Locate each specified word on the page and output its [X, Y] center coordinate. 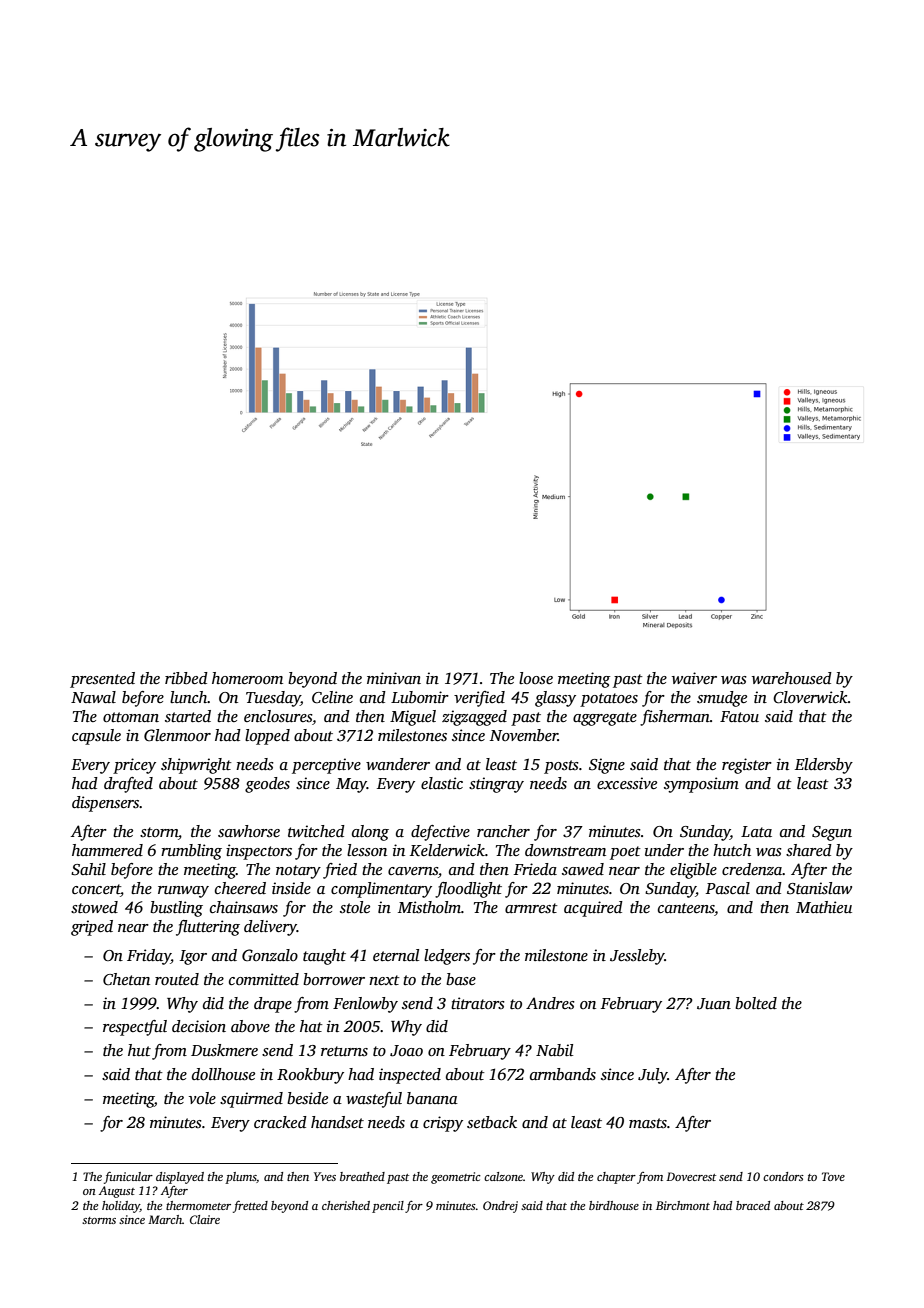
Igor [193, 957]
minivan [394, 678]
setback [492, 1122]
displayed [180, 1178]
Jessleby [637, 957]
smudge [722, 699]
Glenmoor [177, 735]
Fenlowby [365, 1005]
